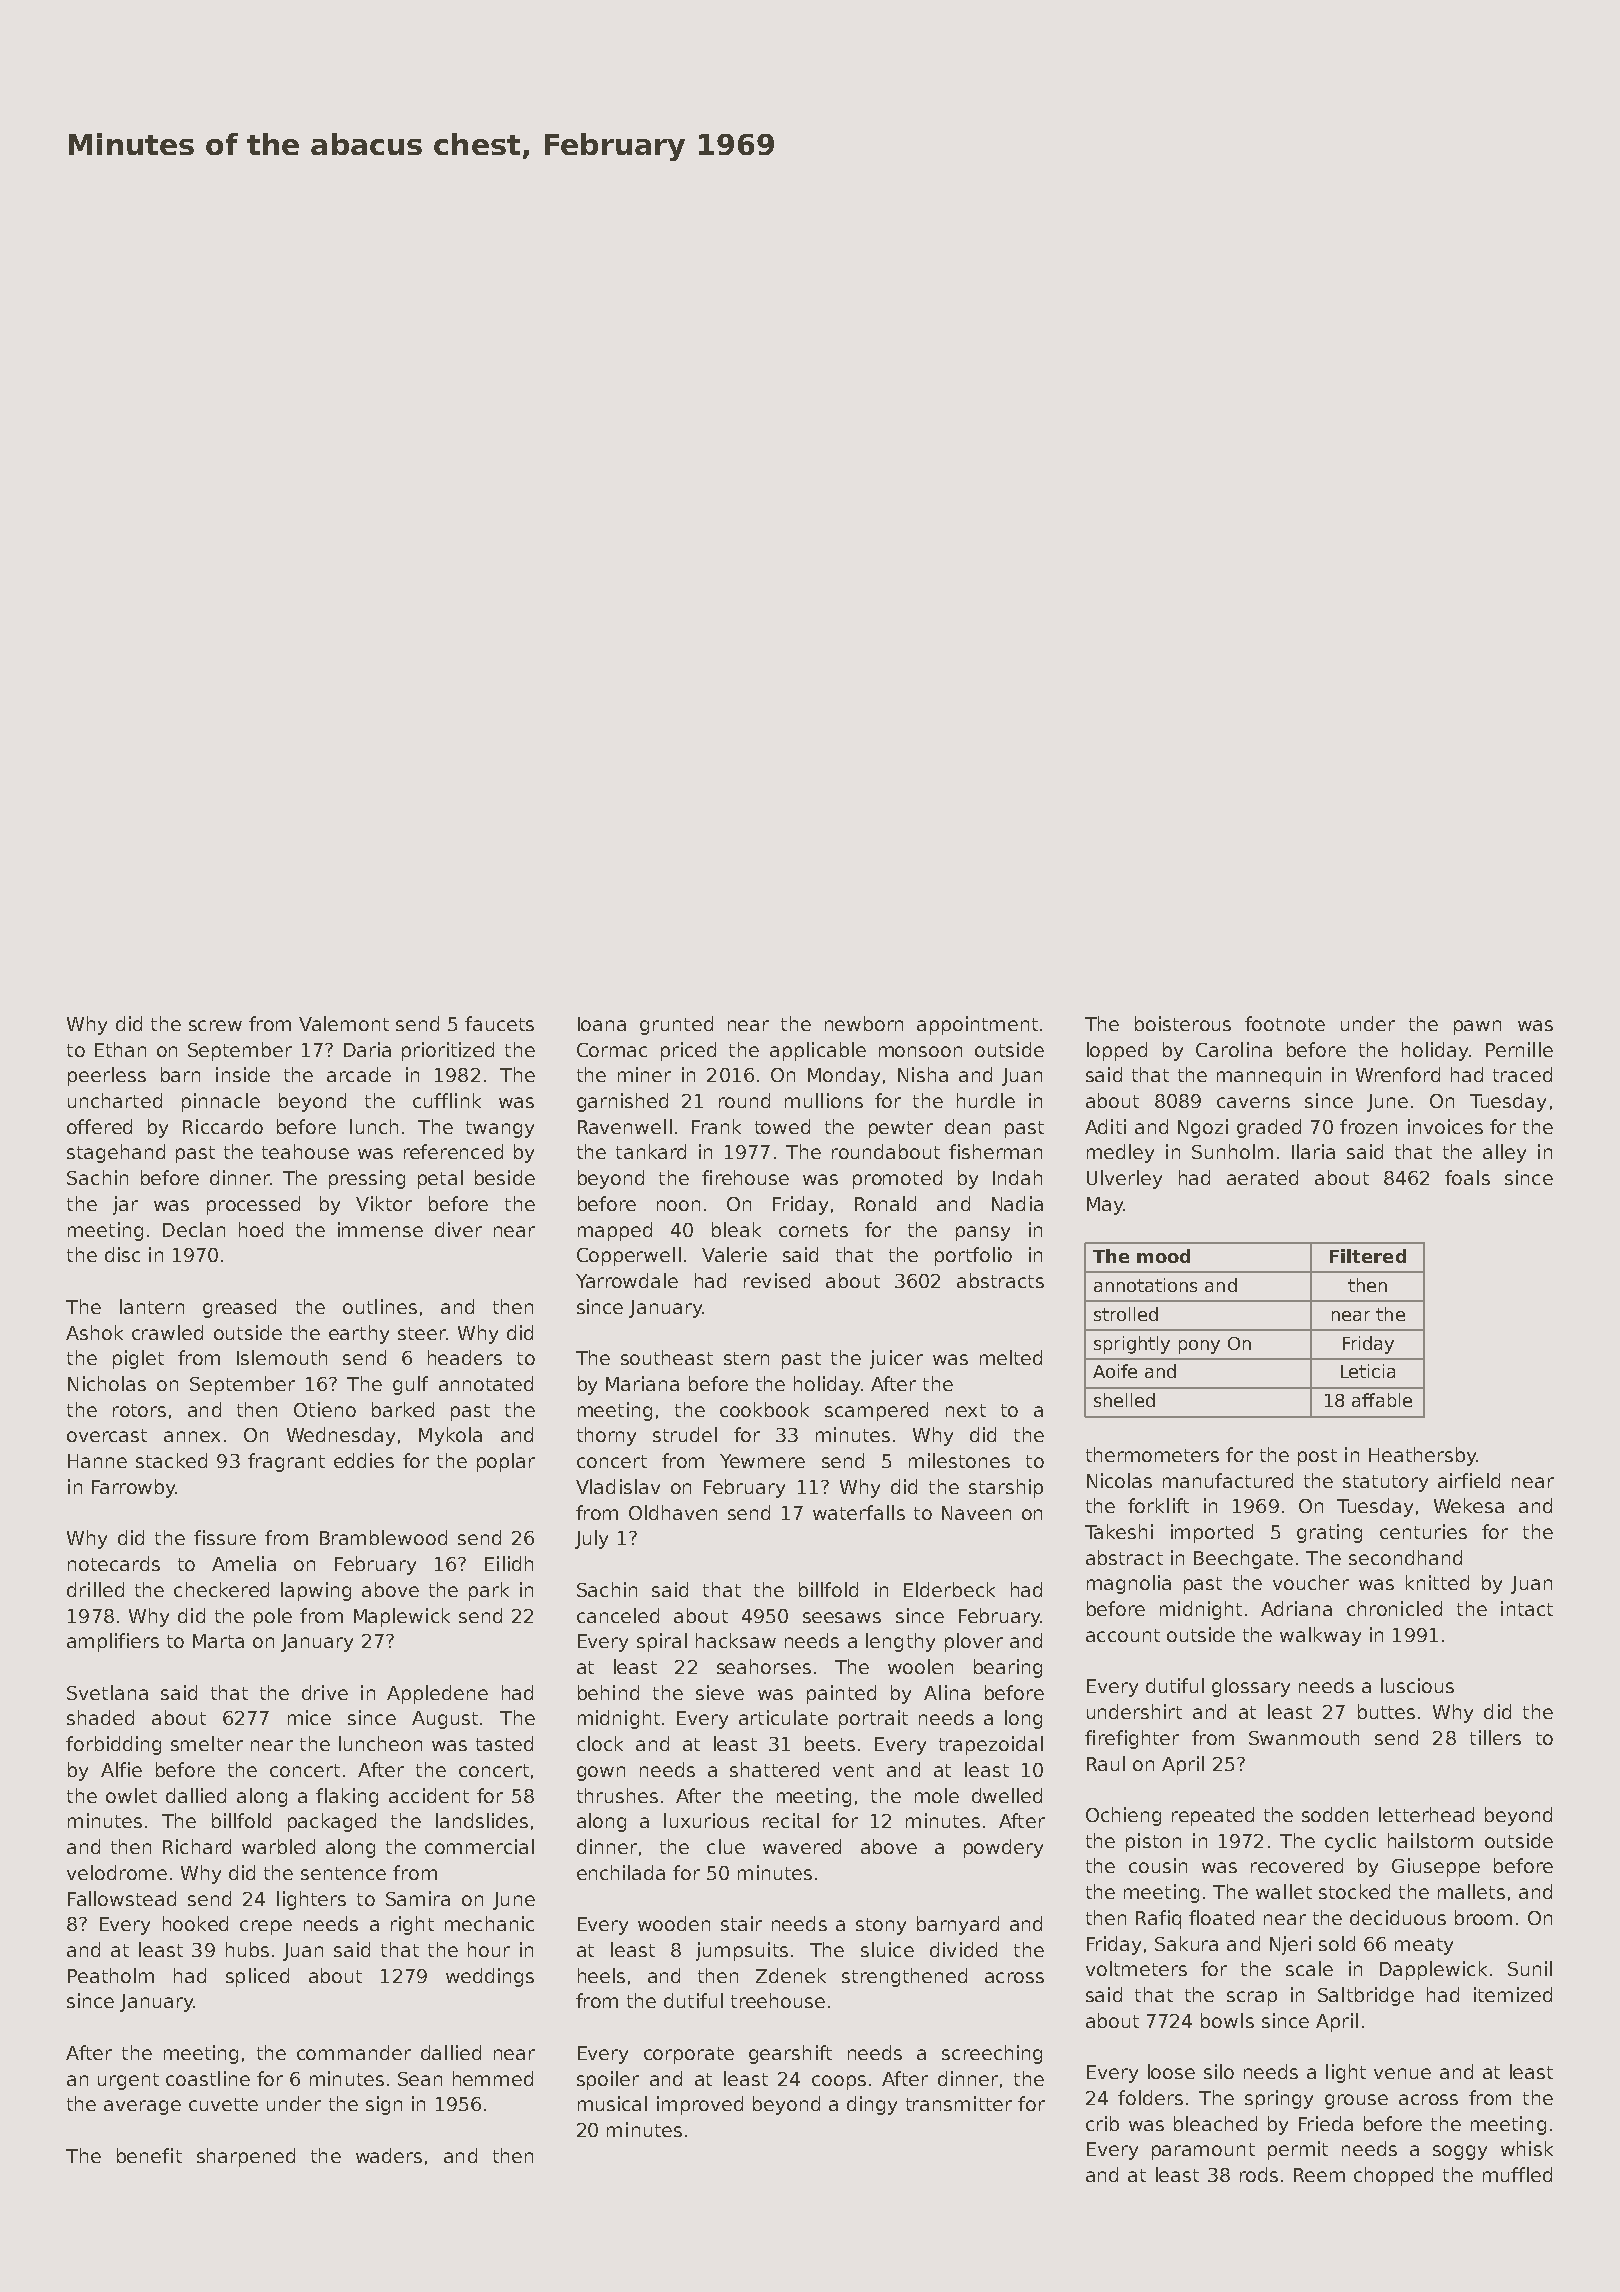  I want to click on appointment, so click(977, 1025).
